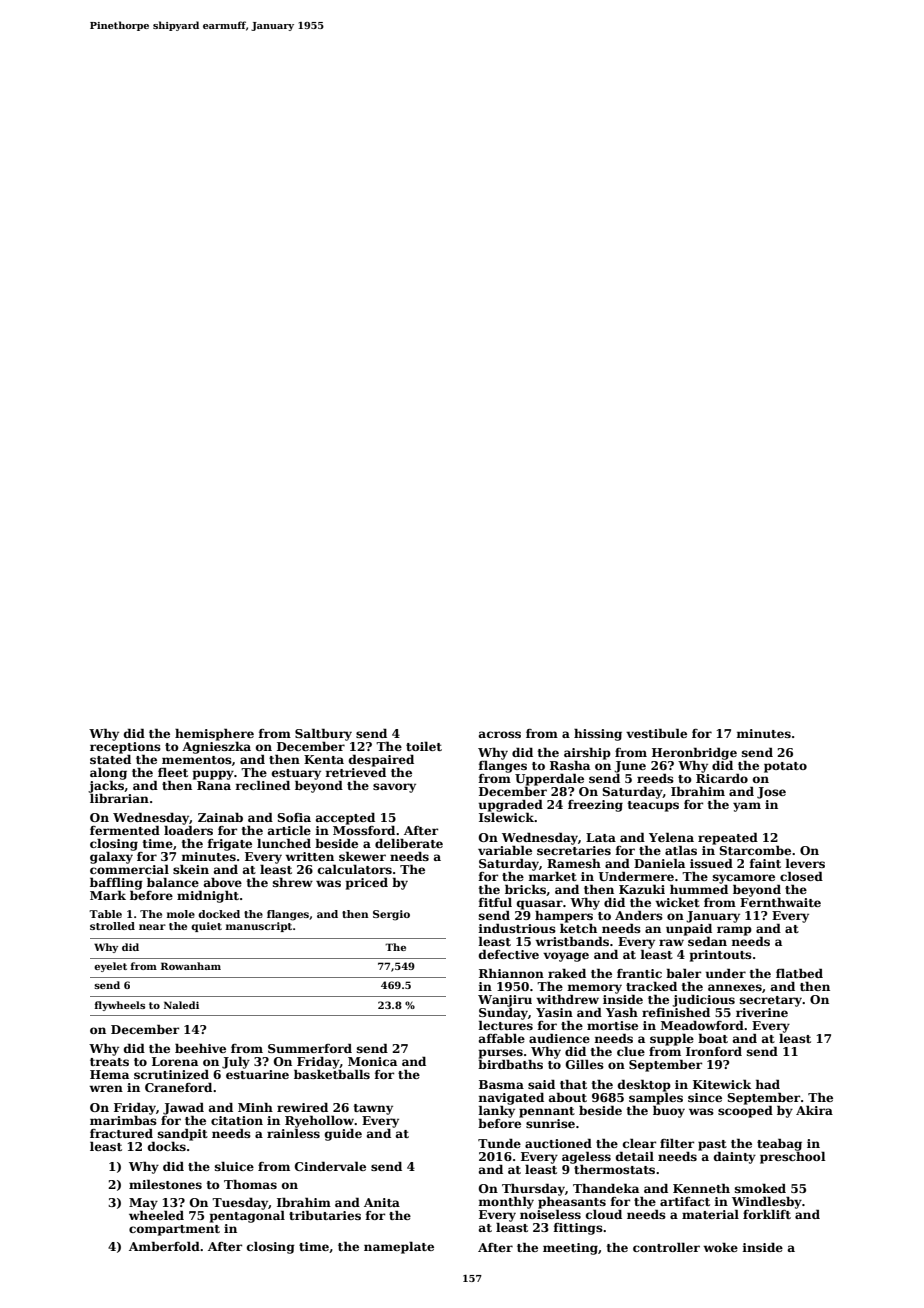 This screenshot has width=924, height=1308. I want to click on teacups, so click(653, 806).
